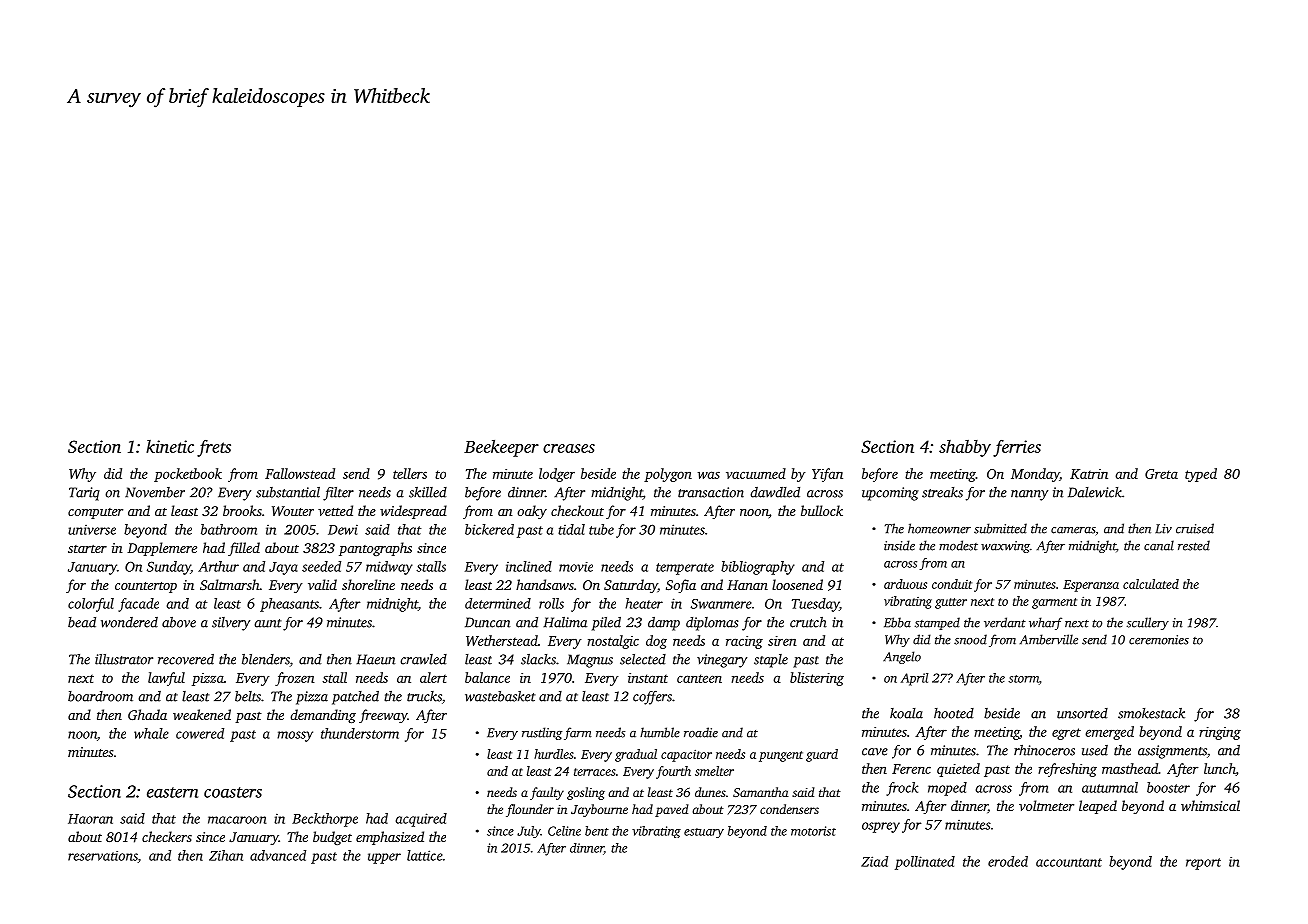 The width and height of the screenshot is (1308, 924). What do you see at coordinates (487, 622) in the screenshot?
I see `Duncan` at bounding box center [487, 622].
